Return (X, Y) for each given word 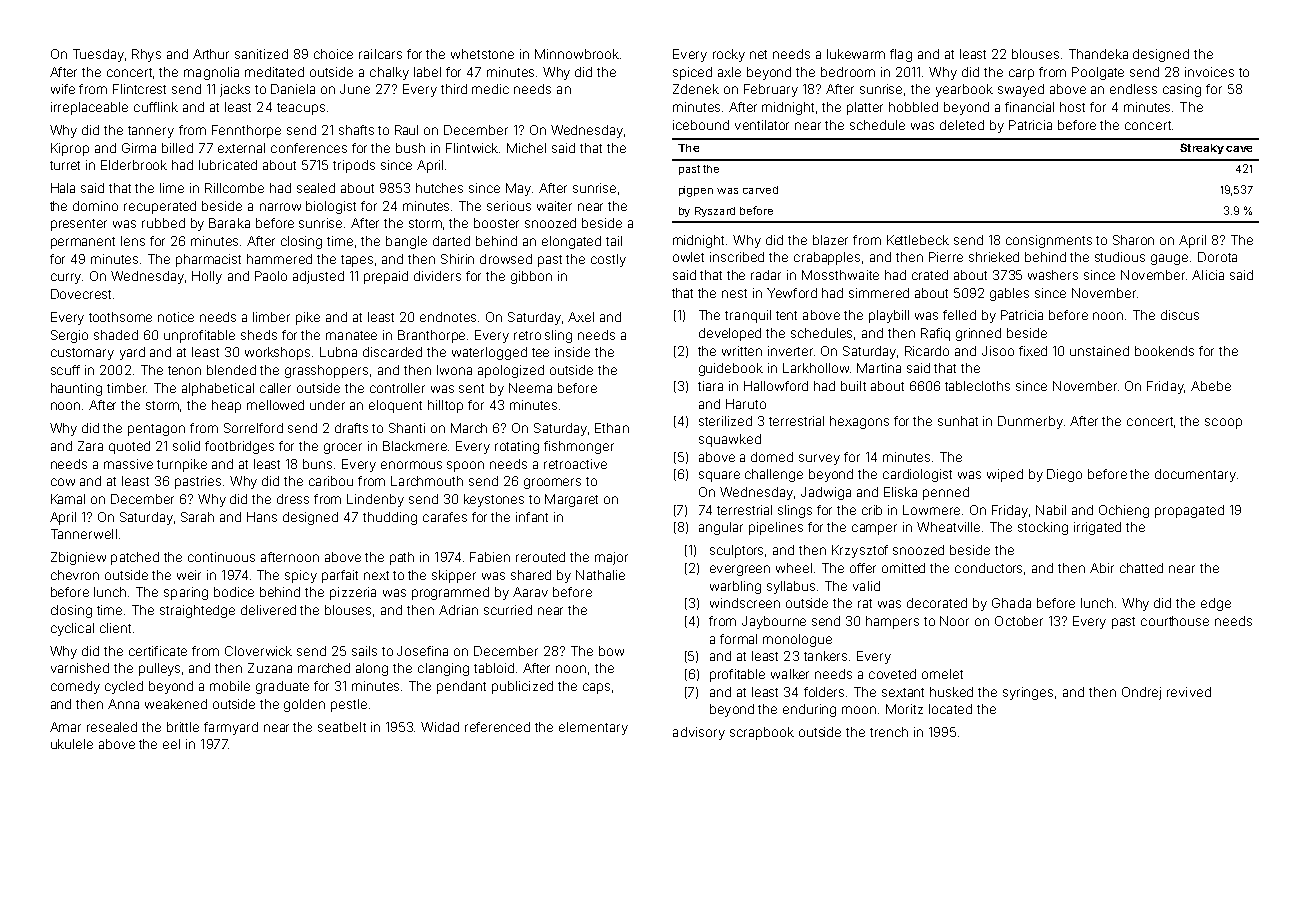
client (115, 628)
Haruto (746, 404)
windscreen (745, 603)
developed (730, 334)
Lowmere (931, 510)
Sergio (69, 336)
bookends (1164, 351)
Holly (207, 277)
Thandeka (1098, 54)
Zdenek (696, 89)
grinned (978, 334)
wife (63, 89)
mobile (230, 686)
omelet (942, 674)
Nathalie (600, 575)
